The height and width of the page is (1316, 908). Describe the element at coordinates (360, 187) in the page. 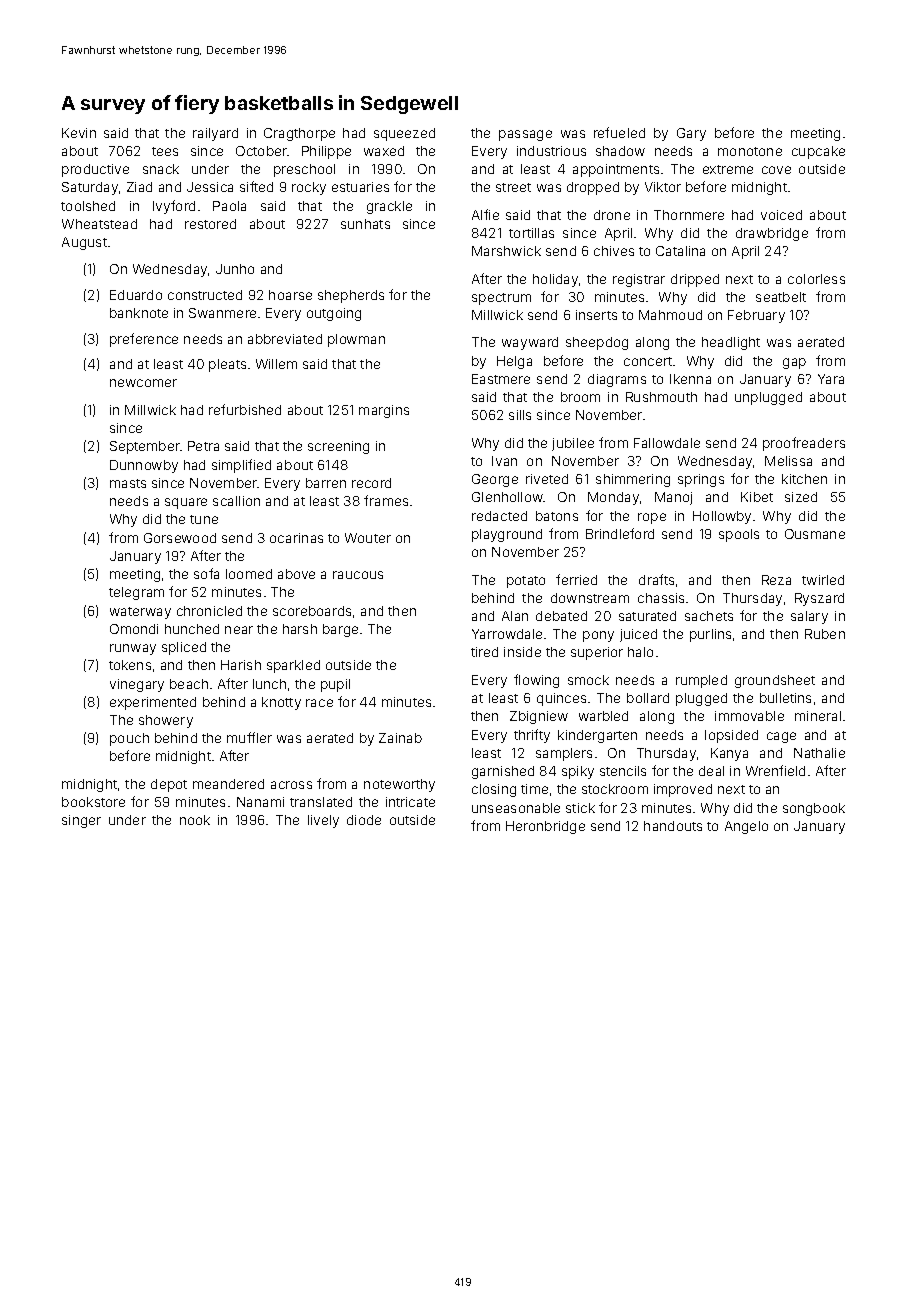

I see `estuaries` at that location.
